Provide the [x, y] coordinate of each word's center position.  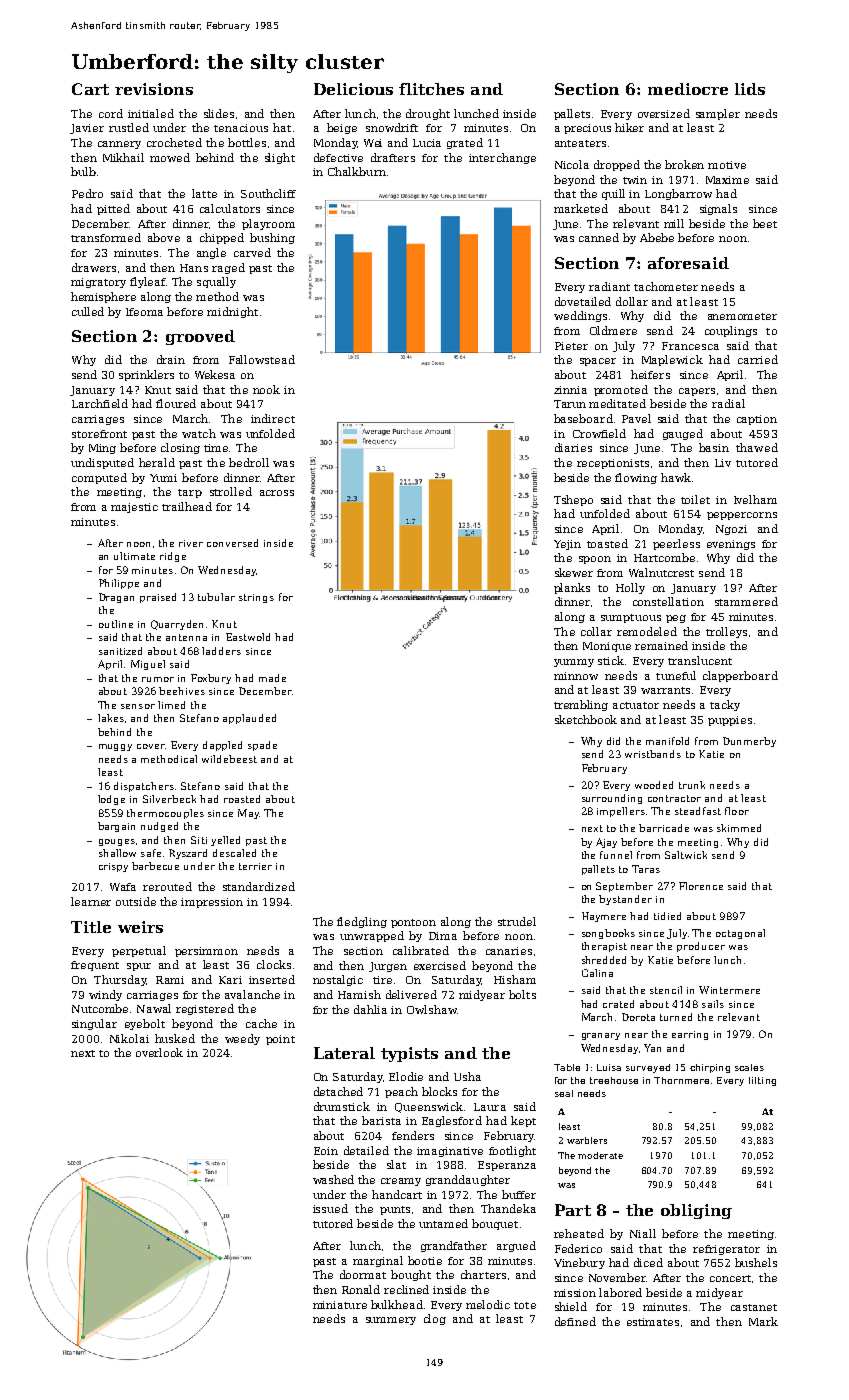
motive [727, 165]
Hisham [515, 979]
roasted [242, 799]
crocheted [174, 142]
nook [266, 389]
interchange [502, 158]
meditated [617, 403]
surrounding [612, 799]
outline [116, 624]
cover [151, 746]
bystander [625, 900]
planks [572, 588]
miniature [340, 1305]
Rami [170, 980]
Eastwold [248, 637]
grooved [200, 337]
